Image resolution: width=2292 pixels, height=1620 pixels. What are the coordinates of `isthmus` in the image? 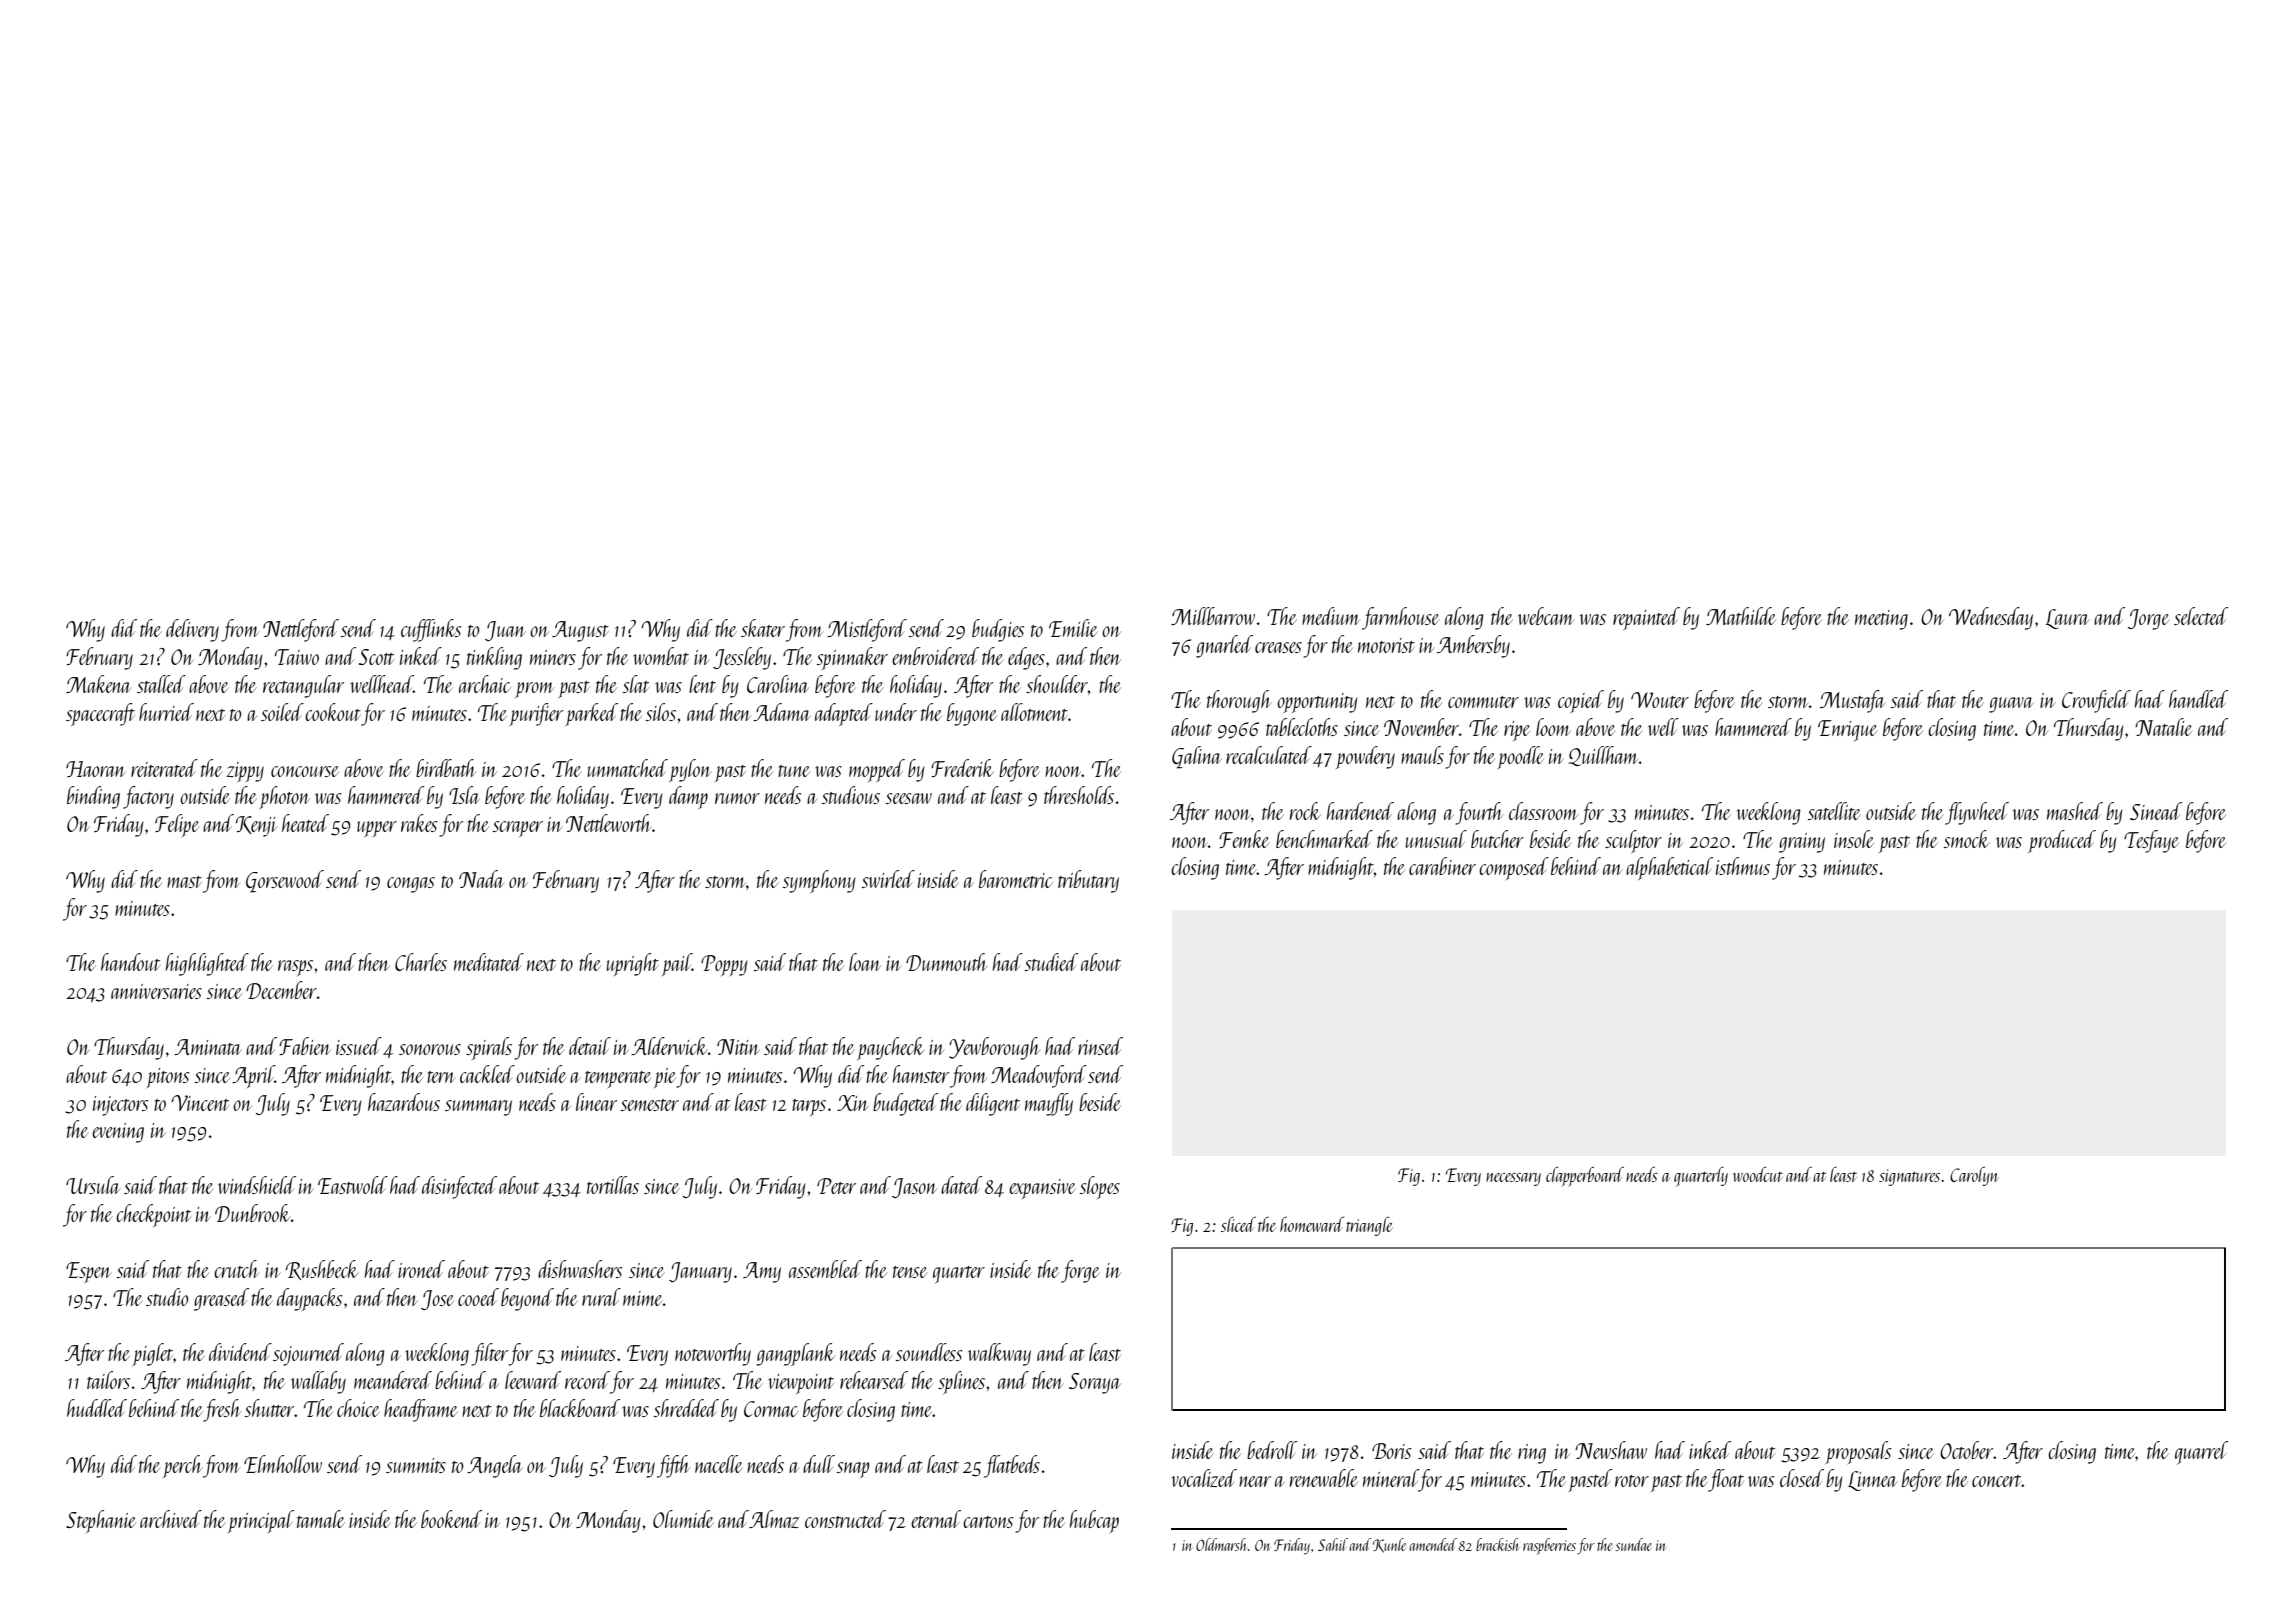 It's located at (1743, 866).
